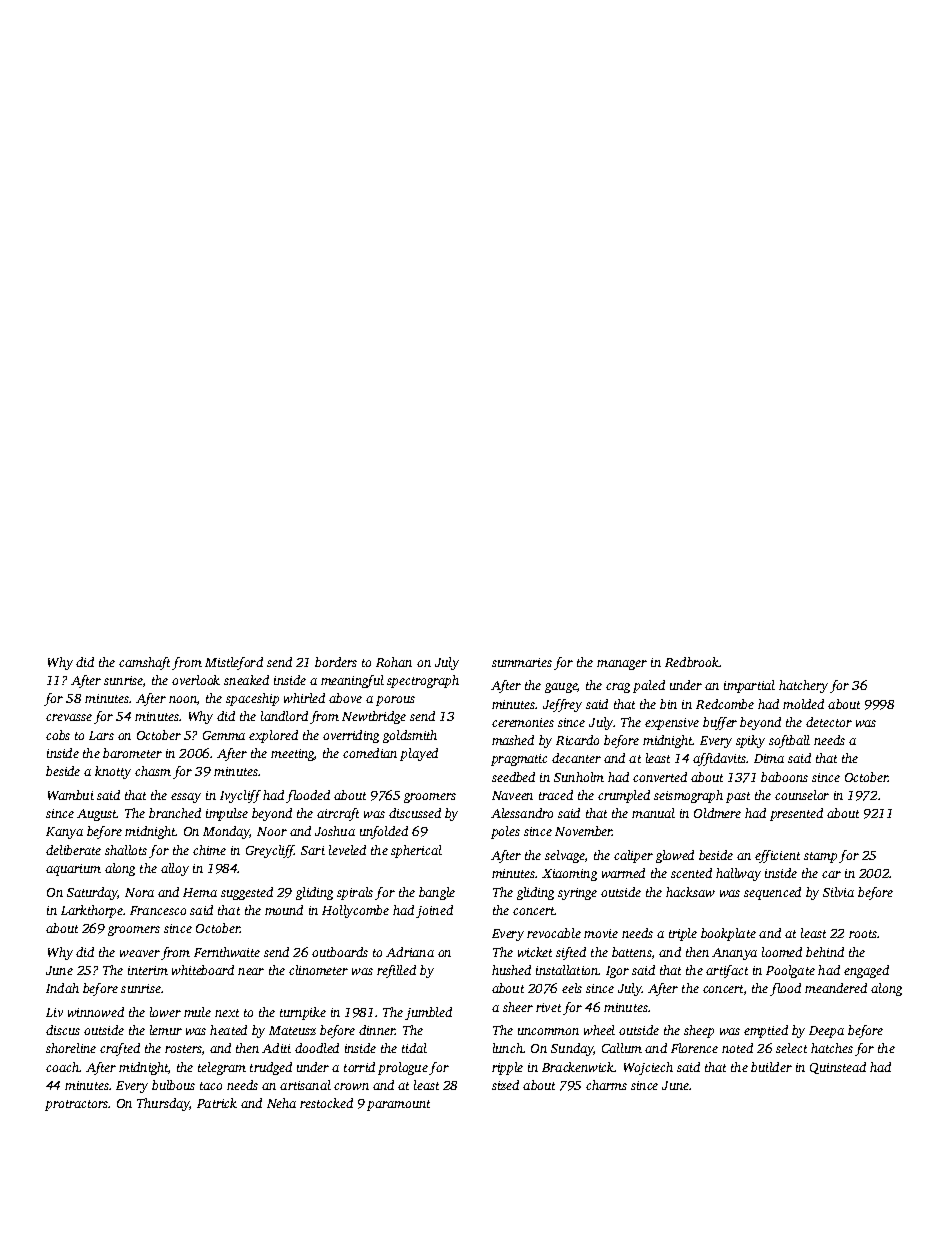 This image has height=1233, width=952. I want to click on shallots, so click(126, 850).
